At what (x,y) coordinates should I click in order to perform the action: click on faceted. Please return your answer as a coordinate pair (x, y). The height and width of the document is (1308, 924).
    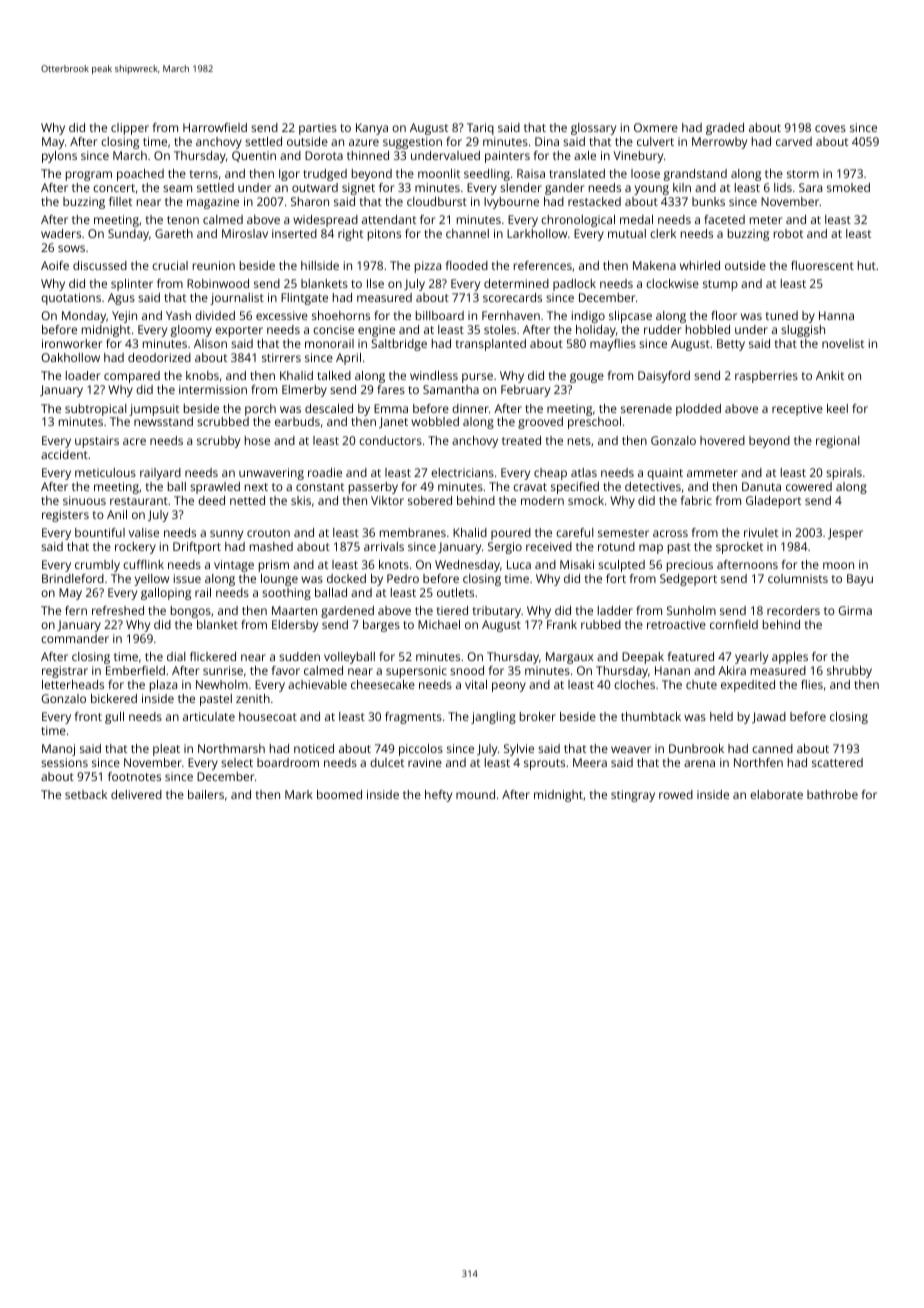
    Looking at the image, I should click on (724, 219).
